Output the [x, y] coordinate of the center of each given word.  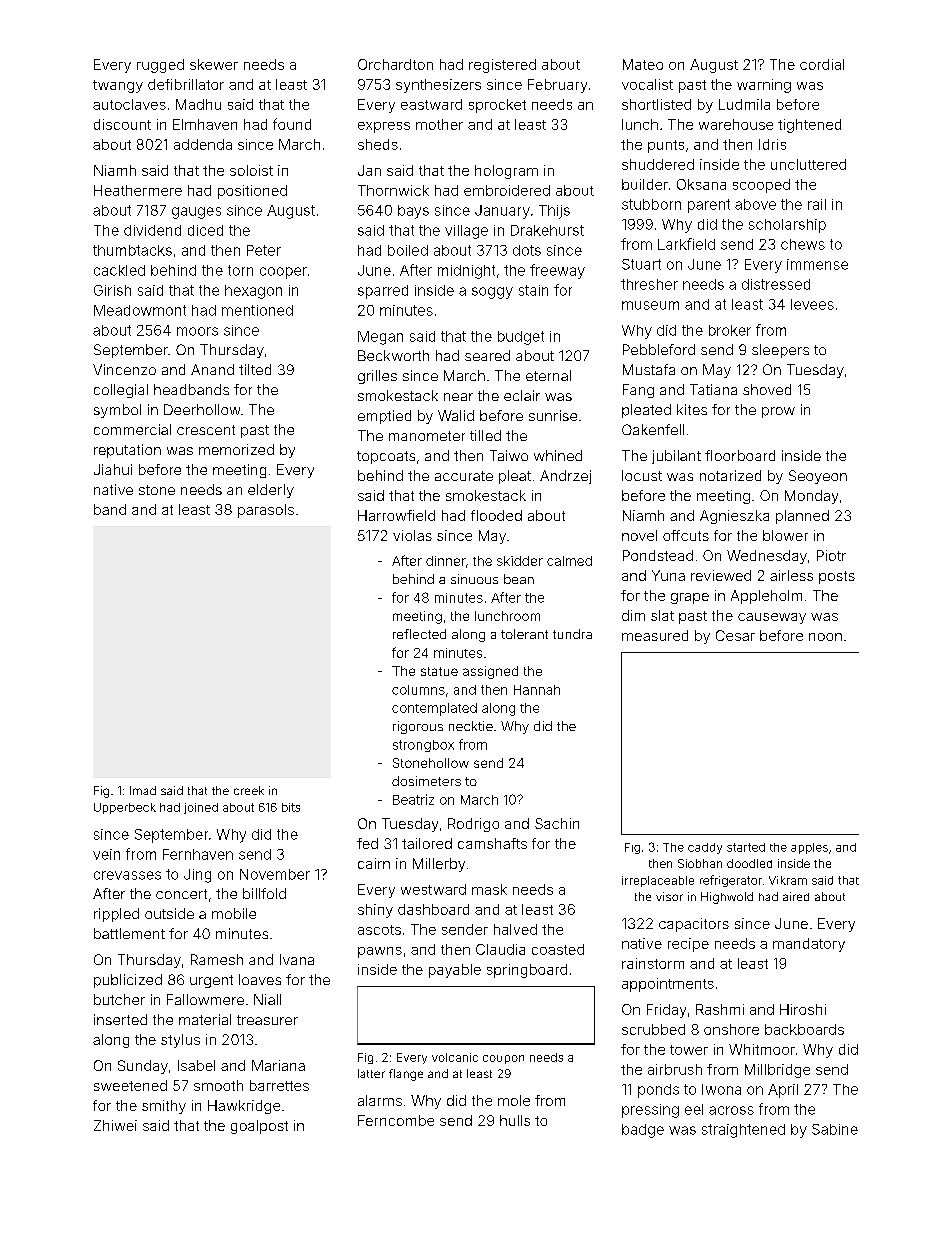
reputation [127, 451]
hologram [506, 172]
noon [825, 637]
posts [837, 577]
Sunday [143, 1067]
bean [519, 579]
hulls [515, 1120]
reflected [419, 634]
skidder [520, 561]
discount [122, 124]
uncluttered [808, 164]
